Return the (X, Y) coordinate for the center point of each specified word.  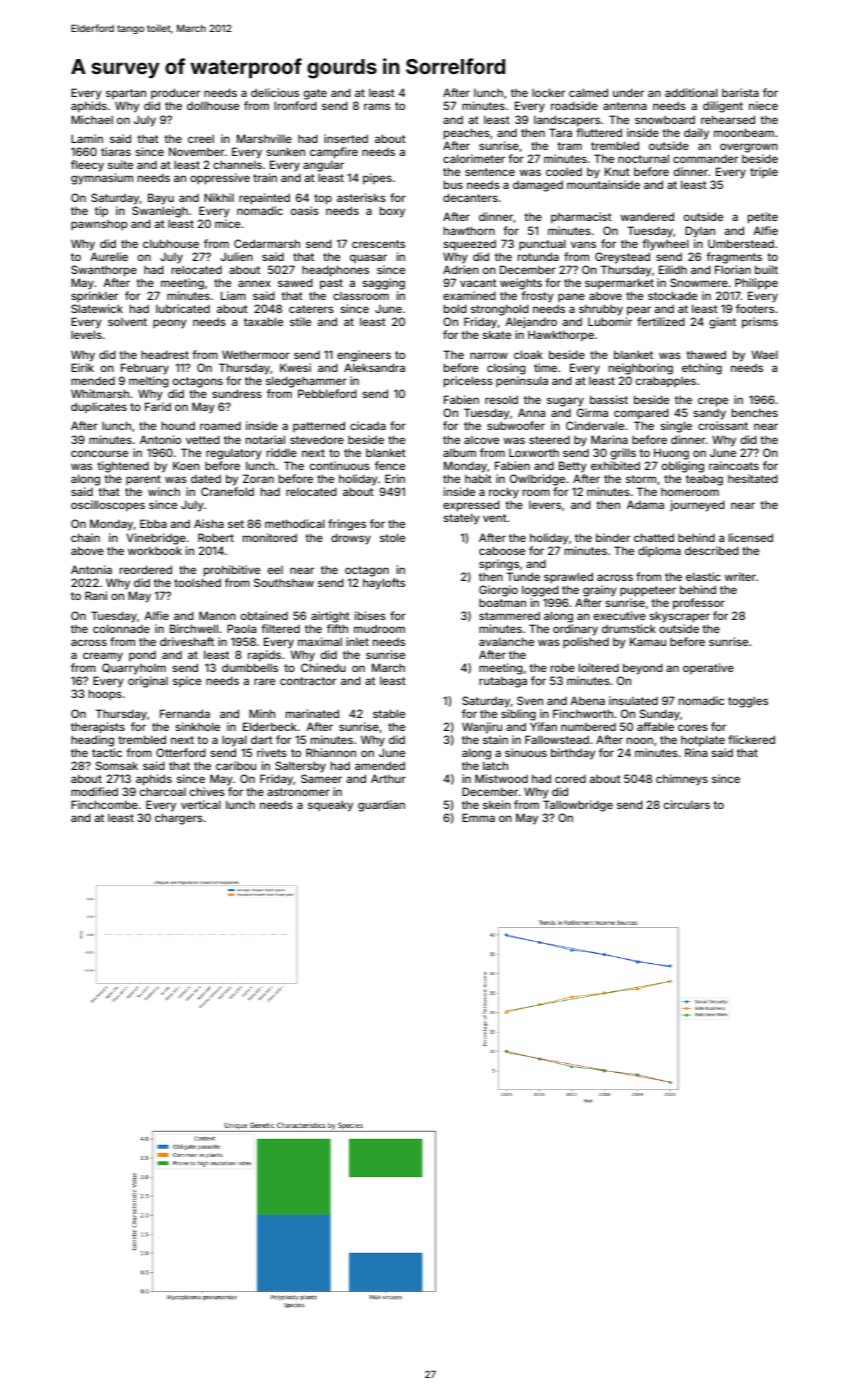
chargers (179, 819)
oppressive (220, 179)
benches (755, 412)
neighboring (641, 369)
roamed (220, 426)
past (331, 284)
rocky (504, 493)
